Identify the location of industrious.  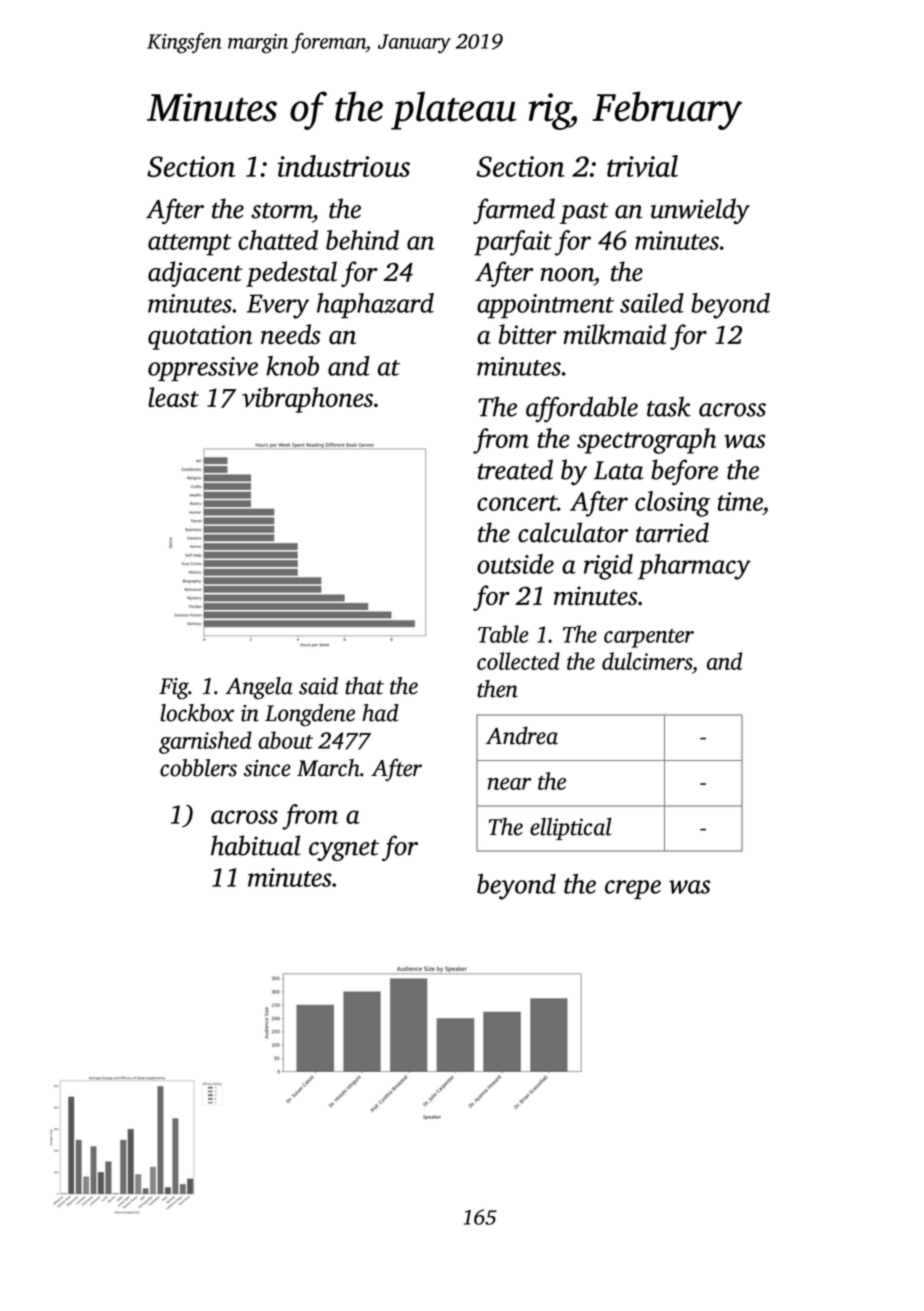
(343, 166).
